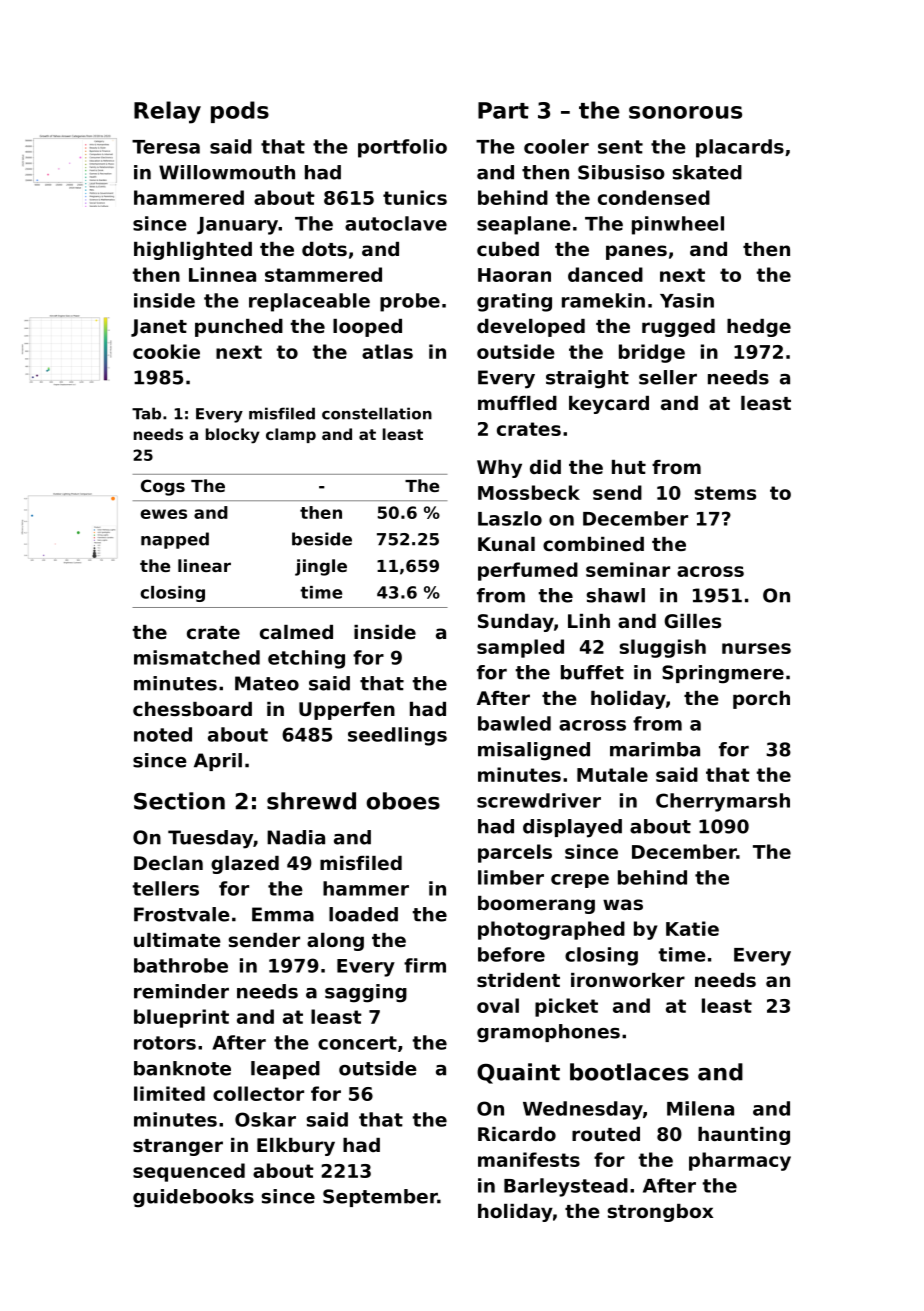 The width and height of the screenshot is (924, 1311). Describe the element at coordinates (761, 700) in the screenshot. I see `porch` at that location.
